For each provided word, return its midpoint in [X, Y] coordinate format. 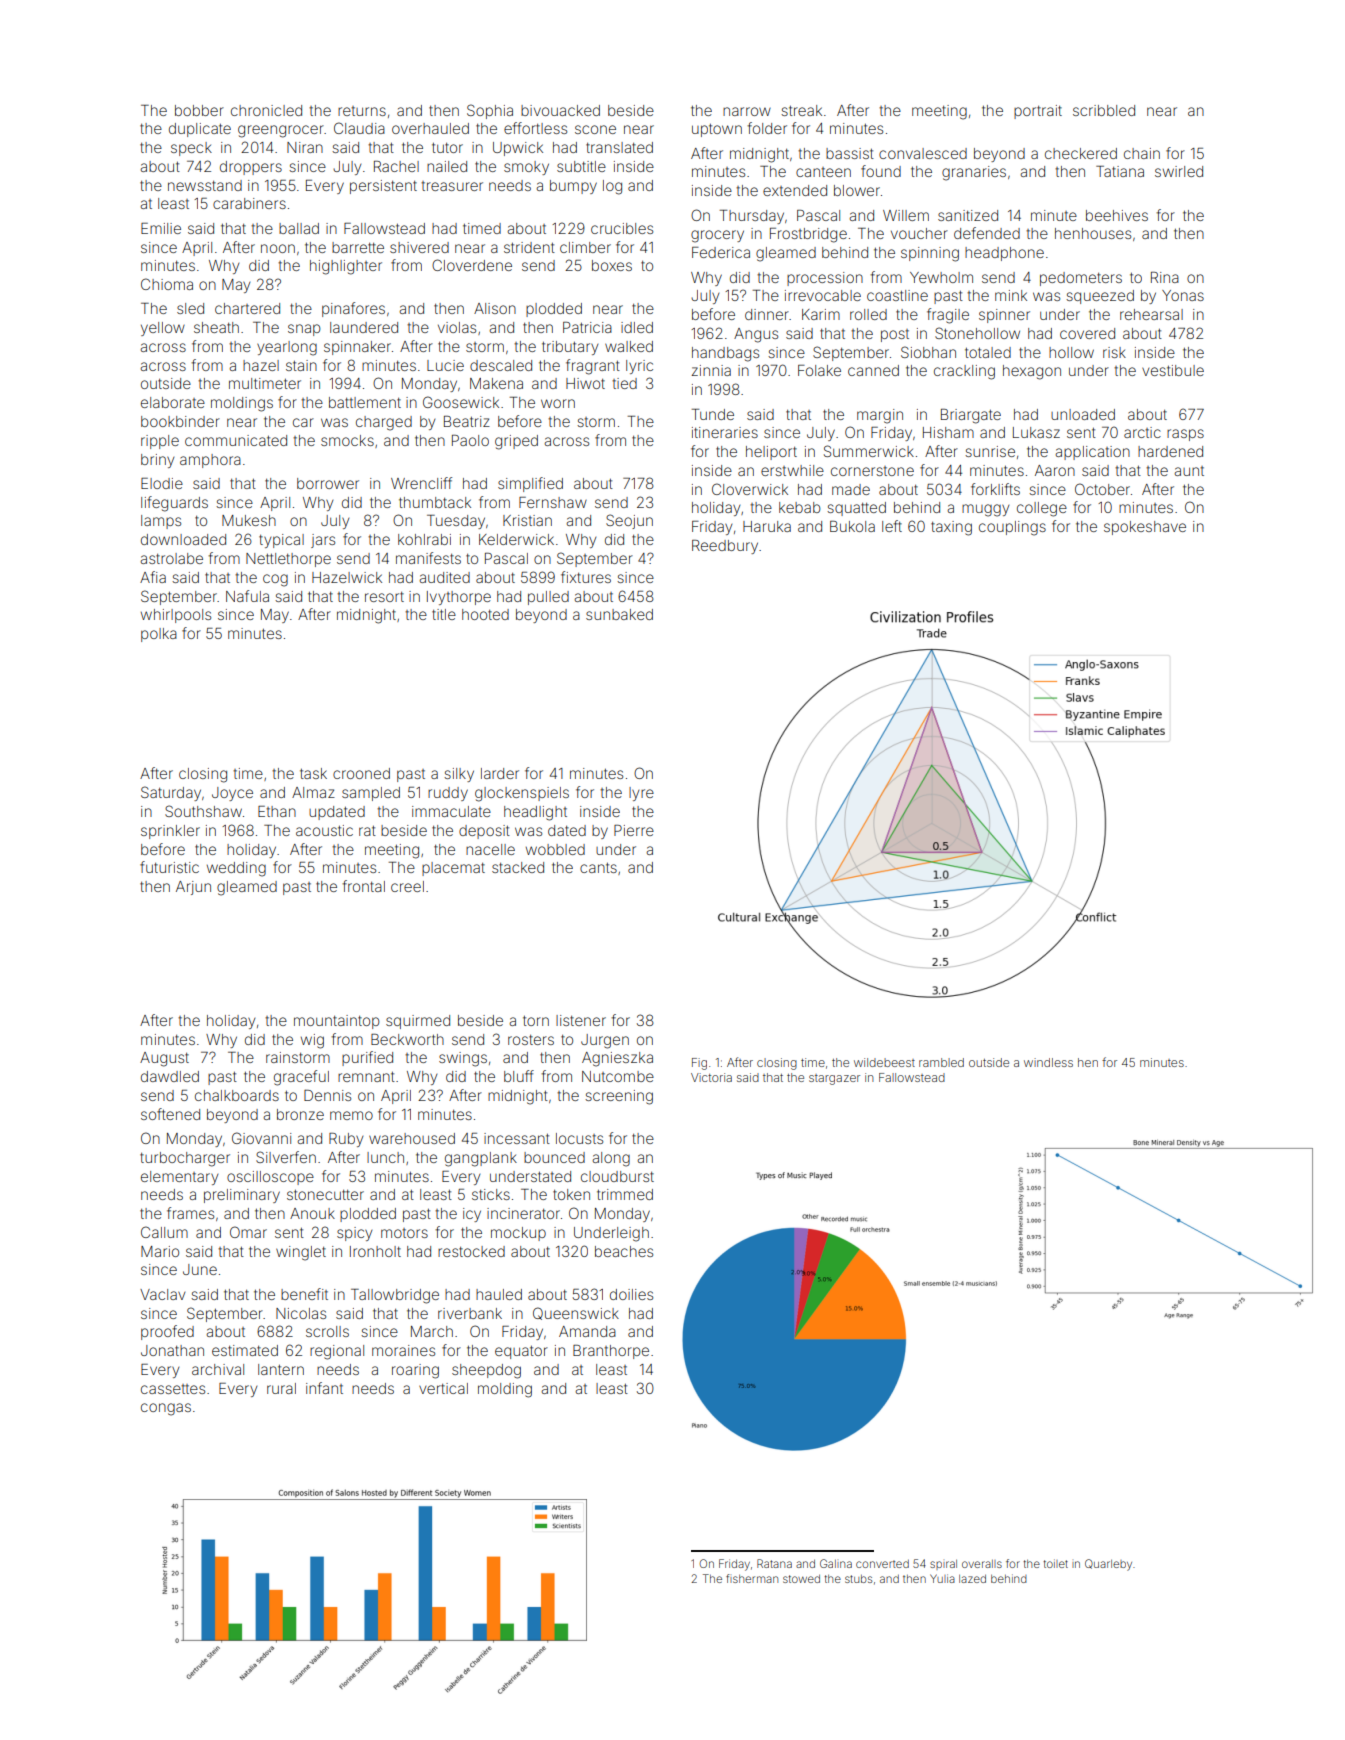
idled [637, 327]
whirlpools [176, 616]
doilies [631, 1294]
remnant [366, 1077]
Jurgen [605, 1041]
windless [1048, 1062]
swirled [1179, 171]
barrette [358, 247]
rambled [941, 1062]
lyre [641, 794]
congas [166, 1409]
